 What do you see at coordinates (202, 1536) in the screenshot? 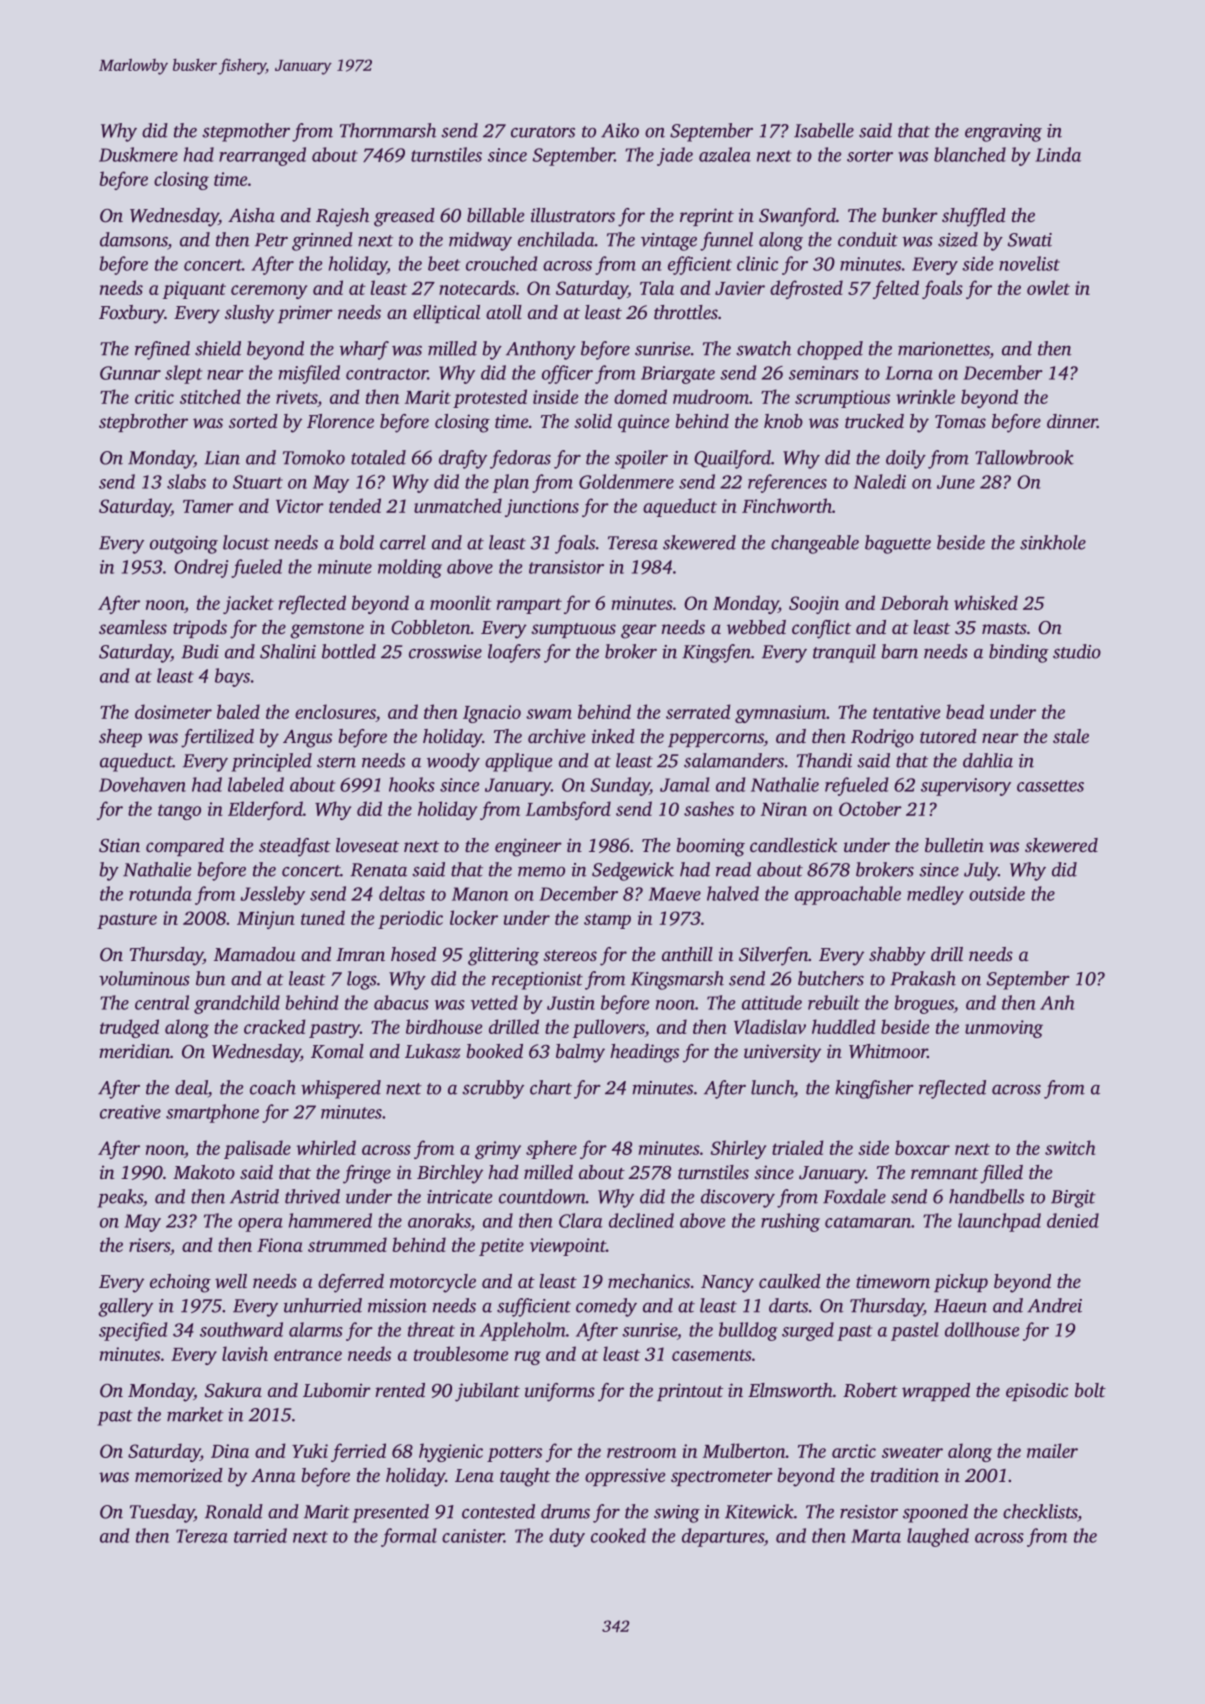
I see `Tereza` at bounding box center [202, 1536].
